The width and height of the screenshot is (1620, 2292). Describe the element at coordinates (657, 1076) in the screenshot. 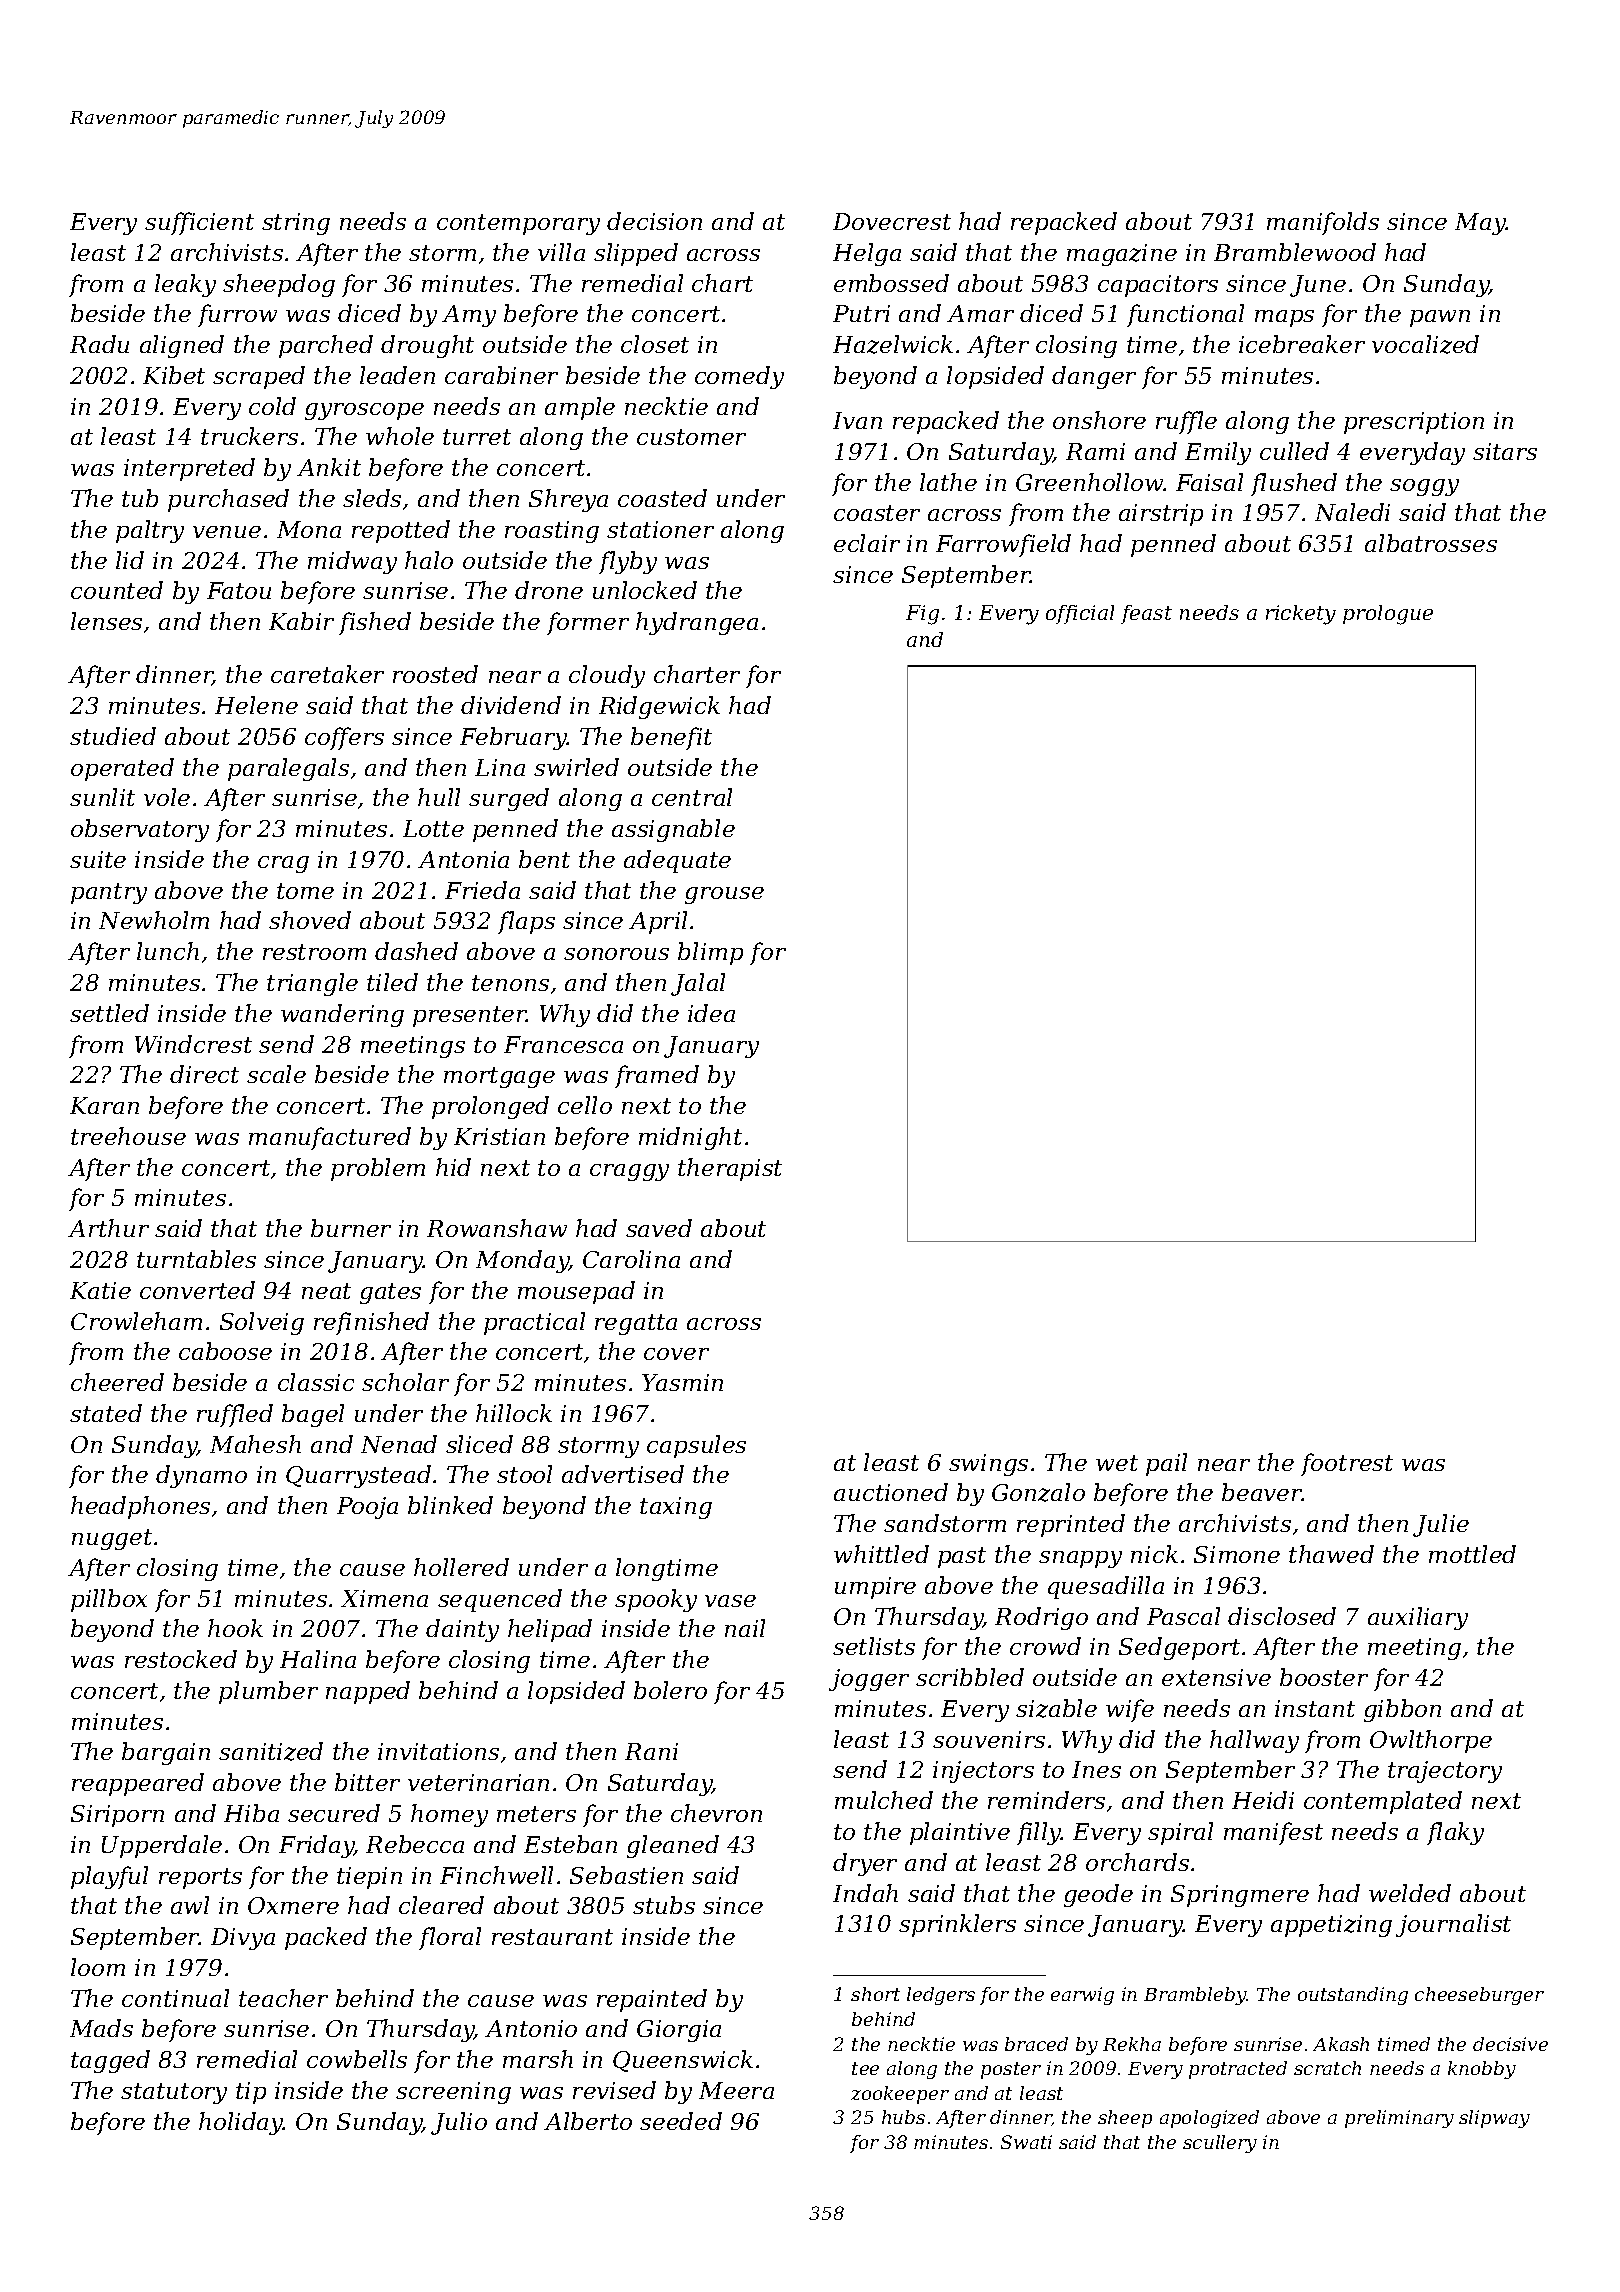

I see `framed` at that location.
